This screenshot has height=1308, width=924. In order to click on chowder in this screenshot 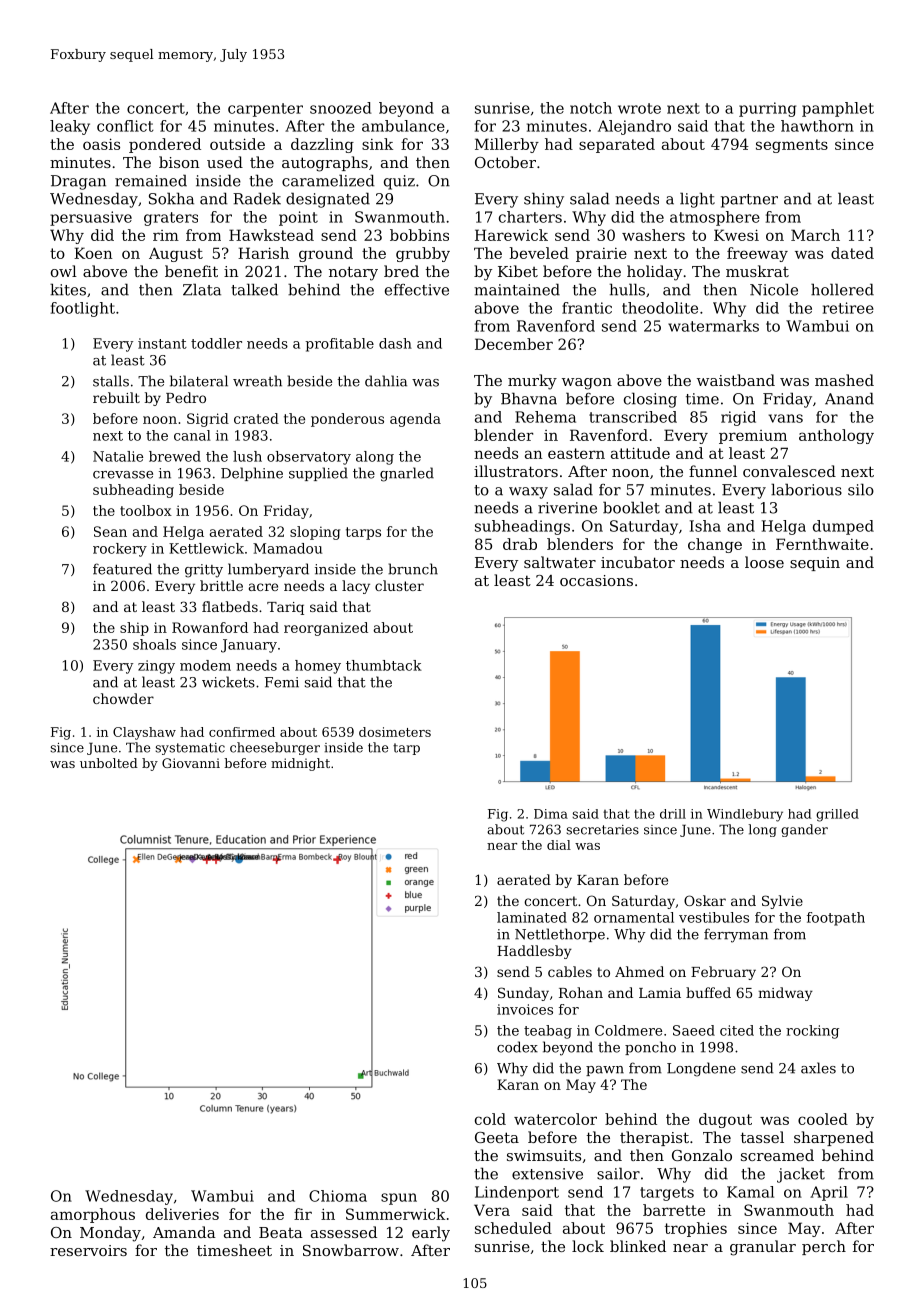, I will do `click(123, 698)`.
